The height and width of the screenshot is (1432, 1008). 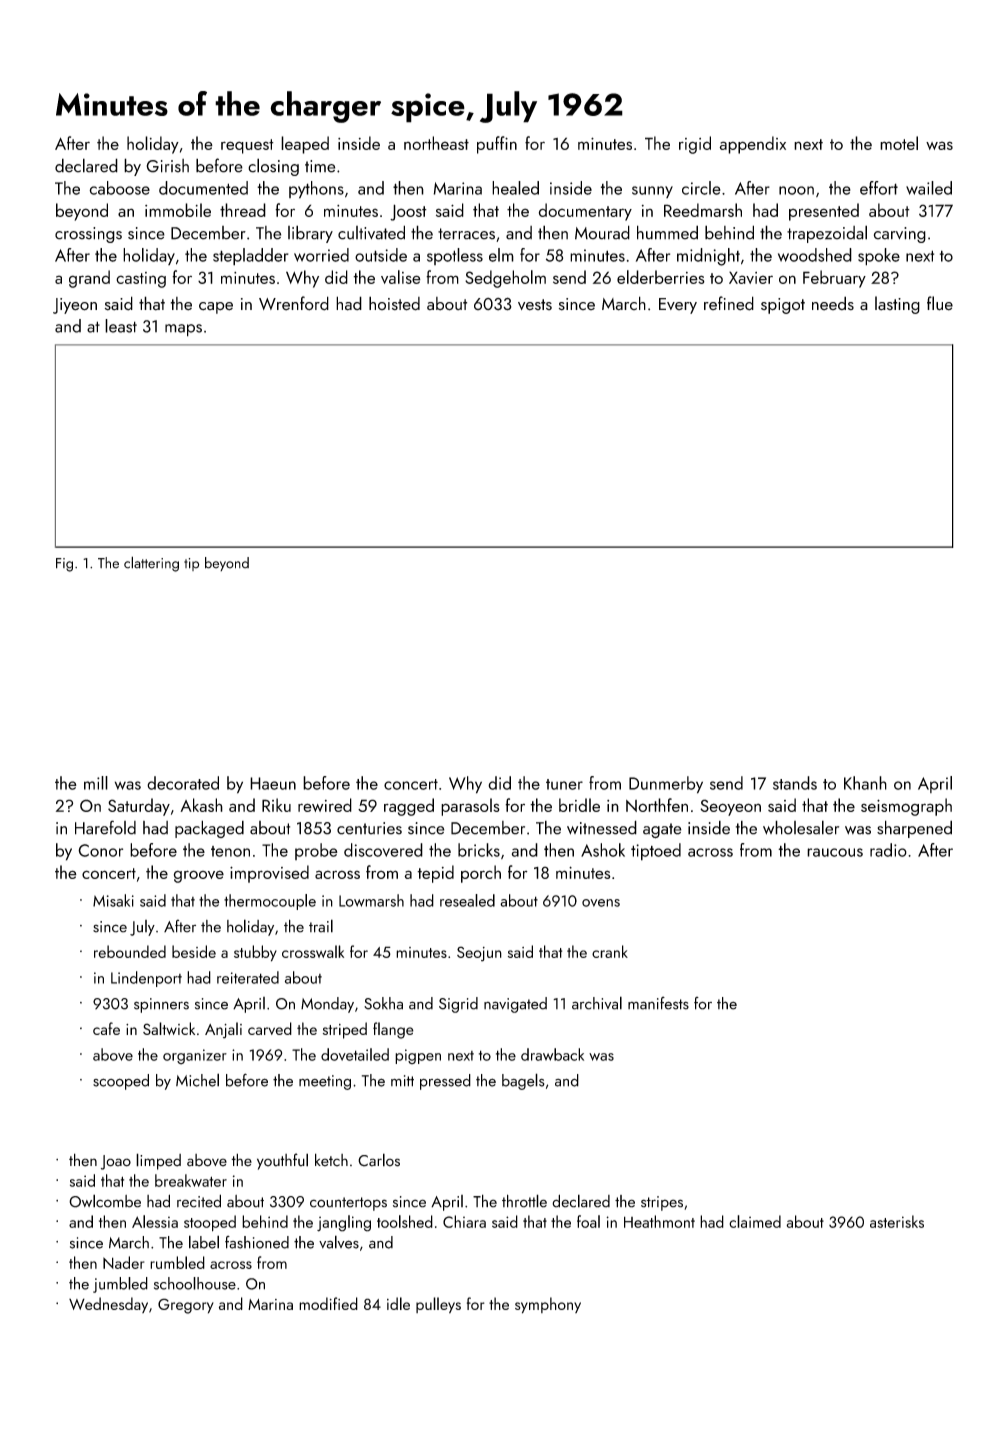 I want to click on Nader, so click(x=124, y=1262).
